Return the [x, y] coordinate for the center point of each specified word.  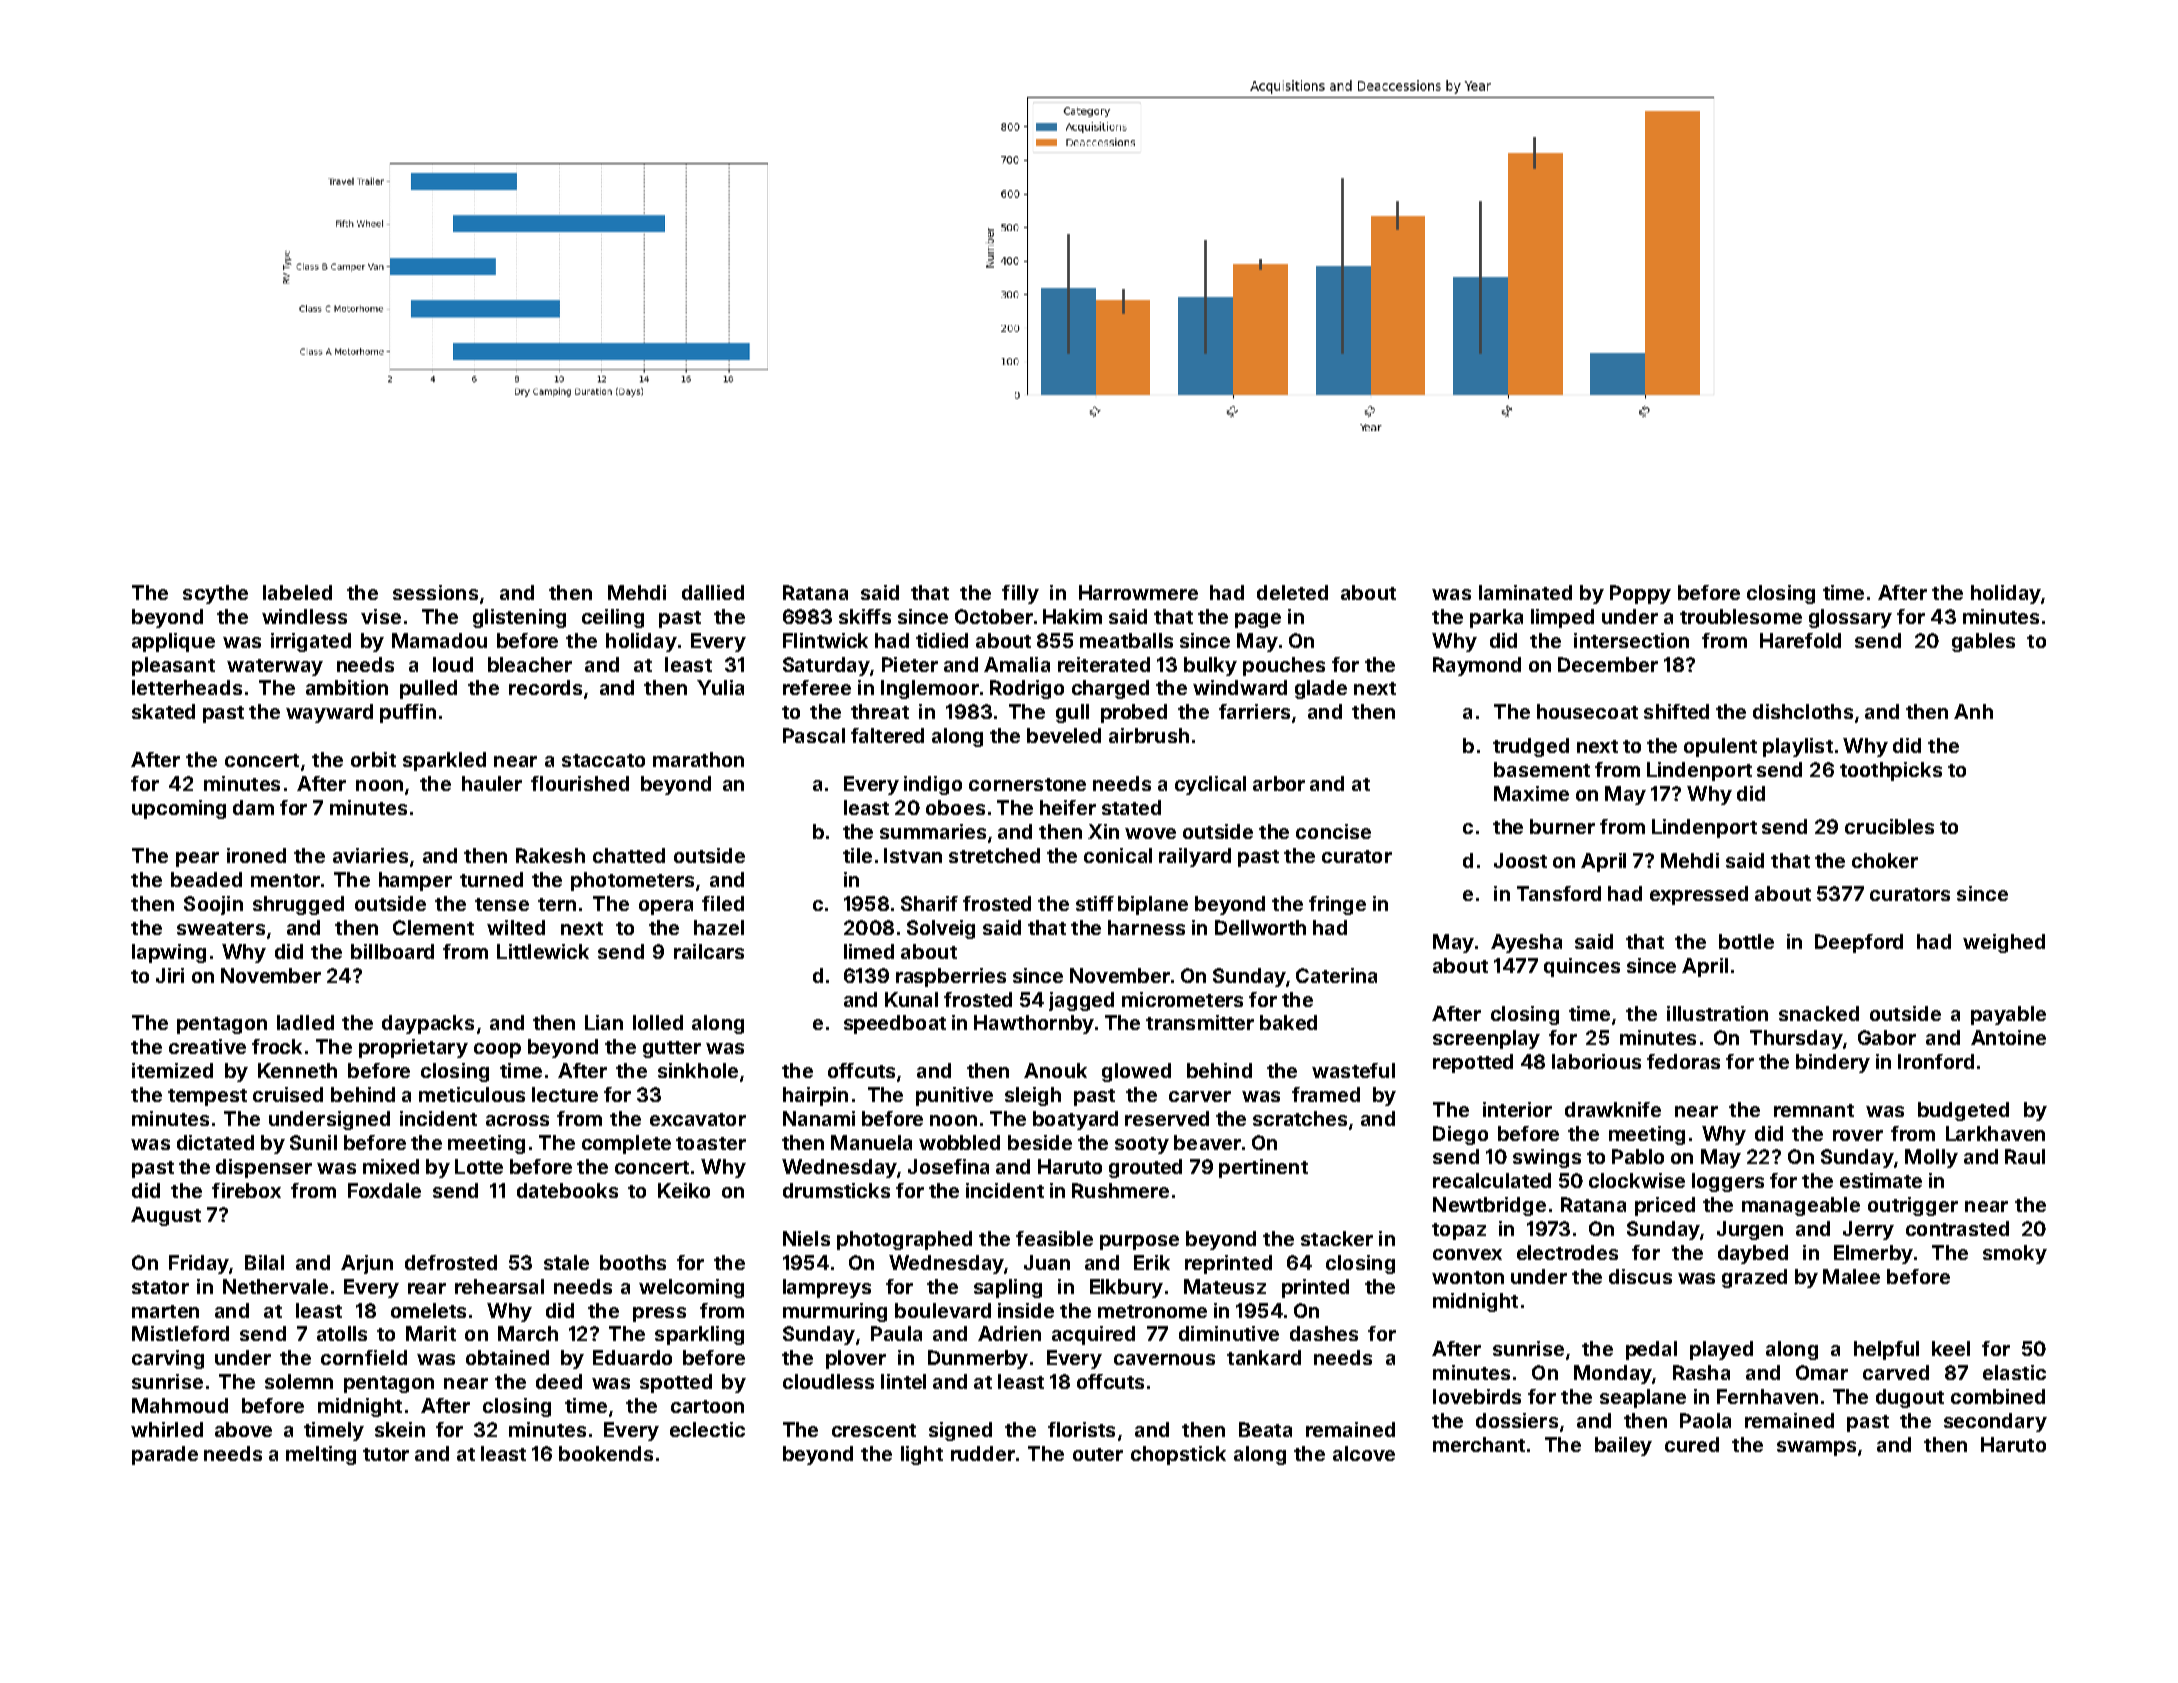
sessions [435, 592]
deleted [1292, 592]
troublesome [1741, 616]
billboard [392, 951]
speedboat [895, 1024]
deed [559, 1381]
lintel [903, 1381]
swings [1547, 1158]
